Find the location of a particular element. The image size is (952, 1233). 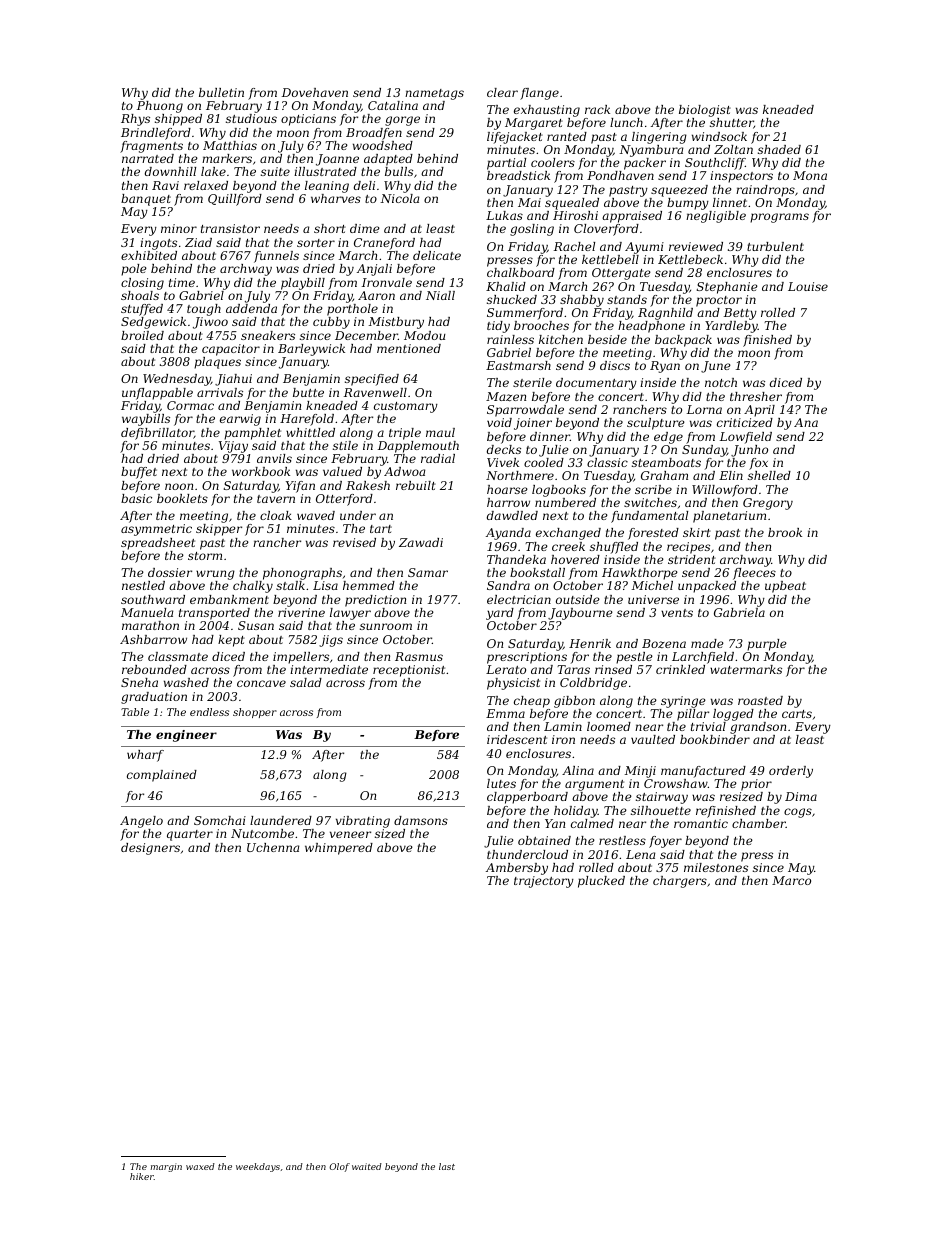

margin is located at coordinates (166, 1167).
